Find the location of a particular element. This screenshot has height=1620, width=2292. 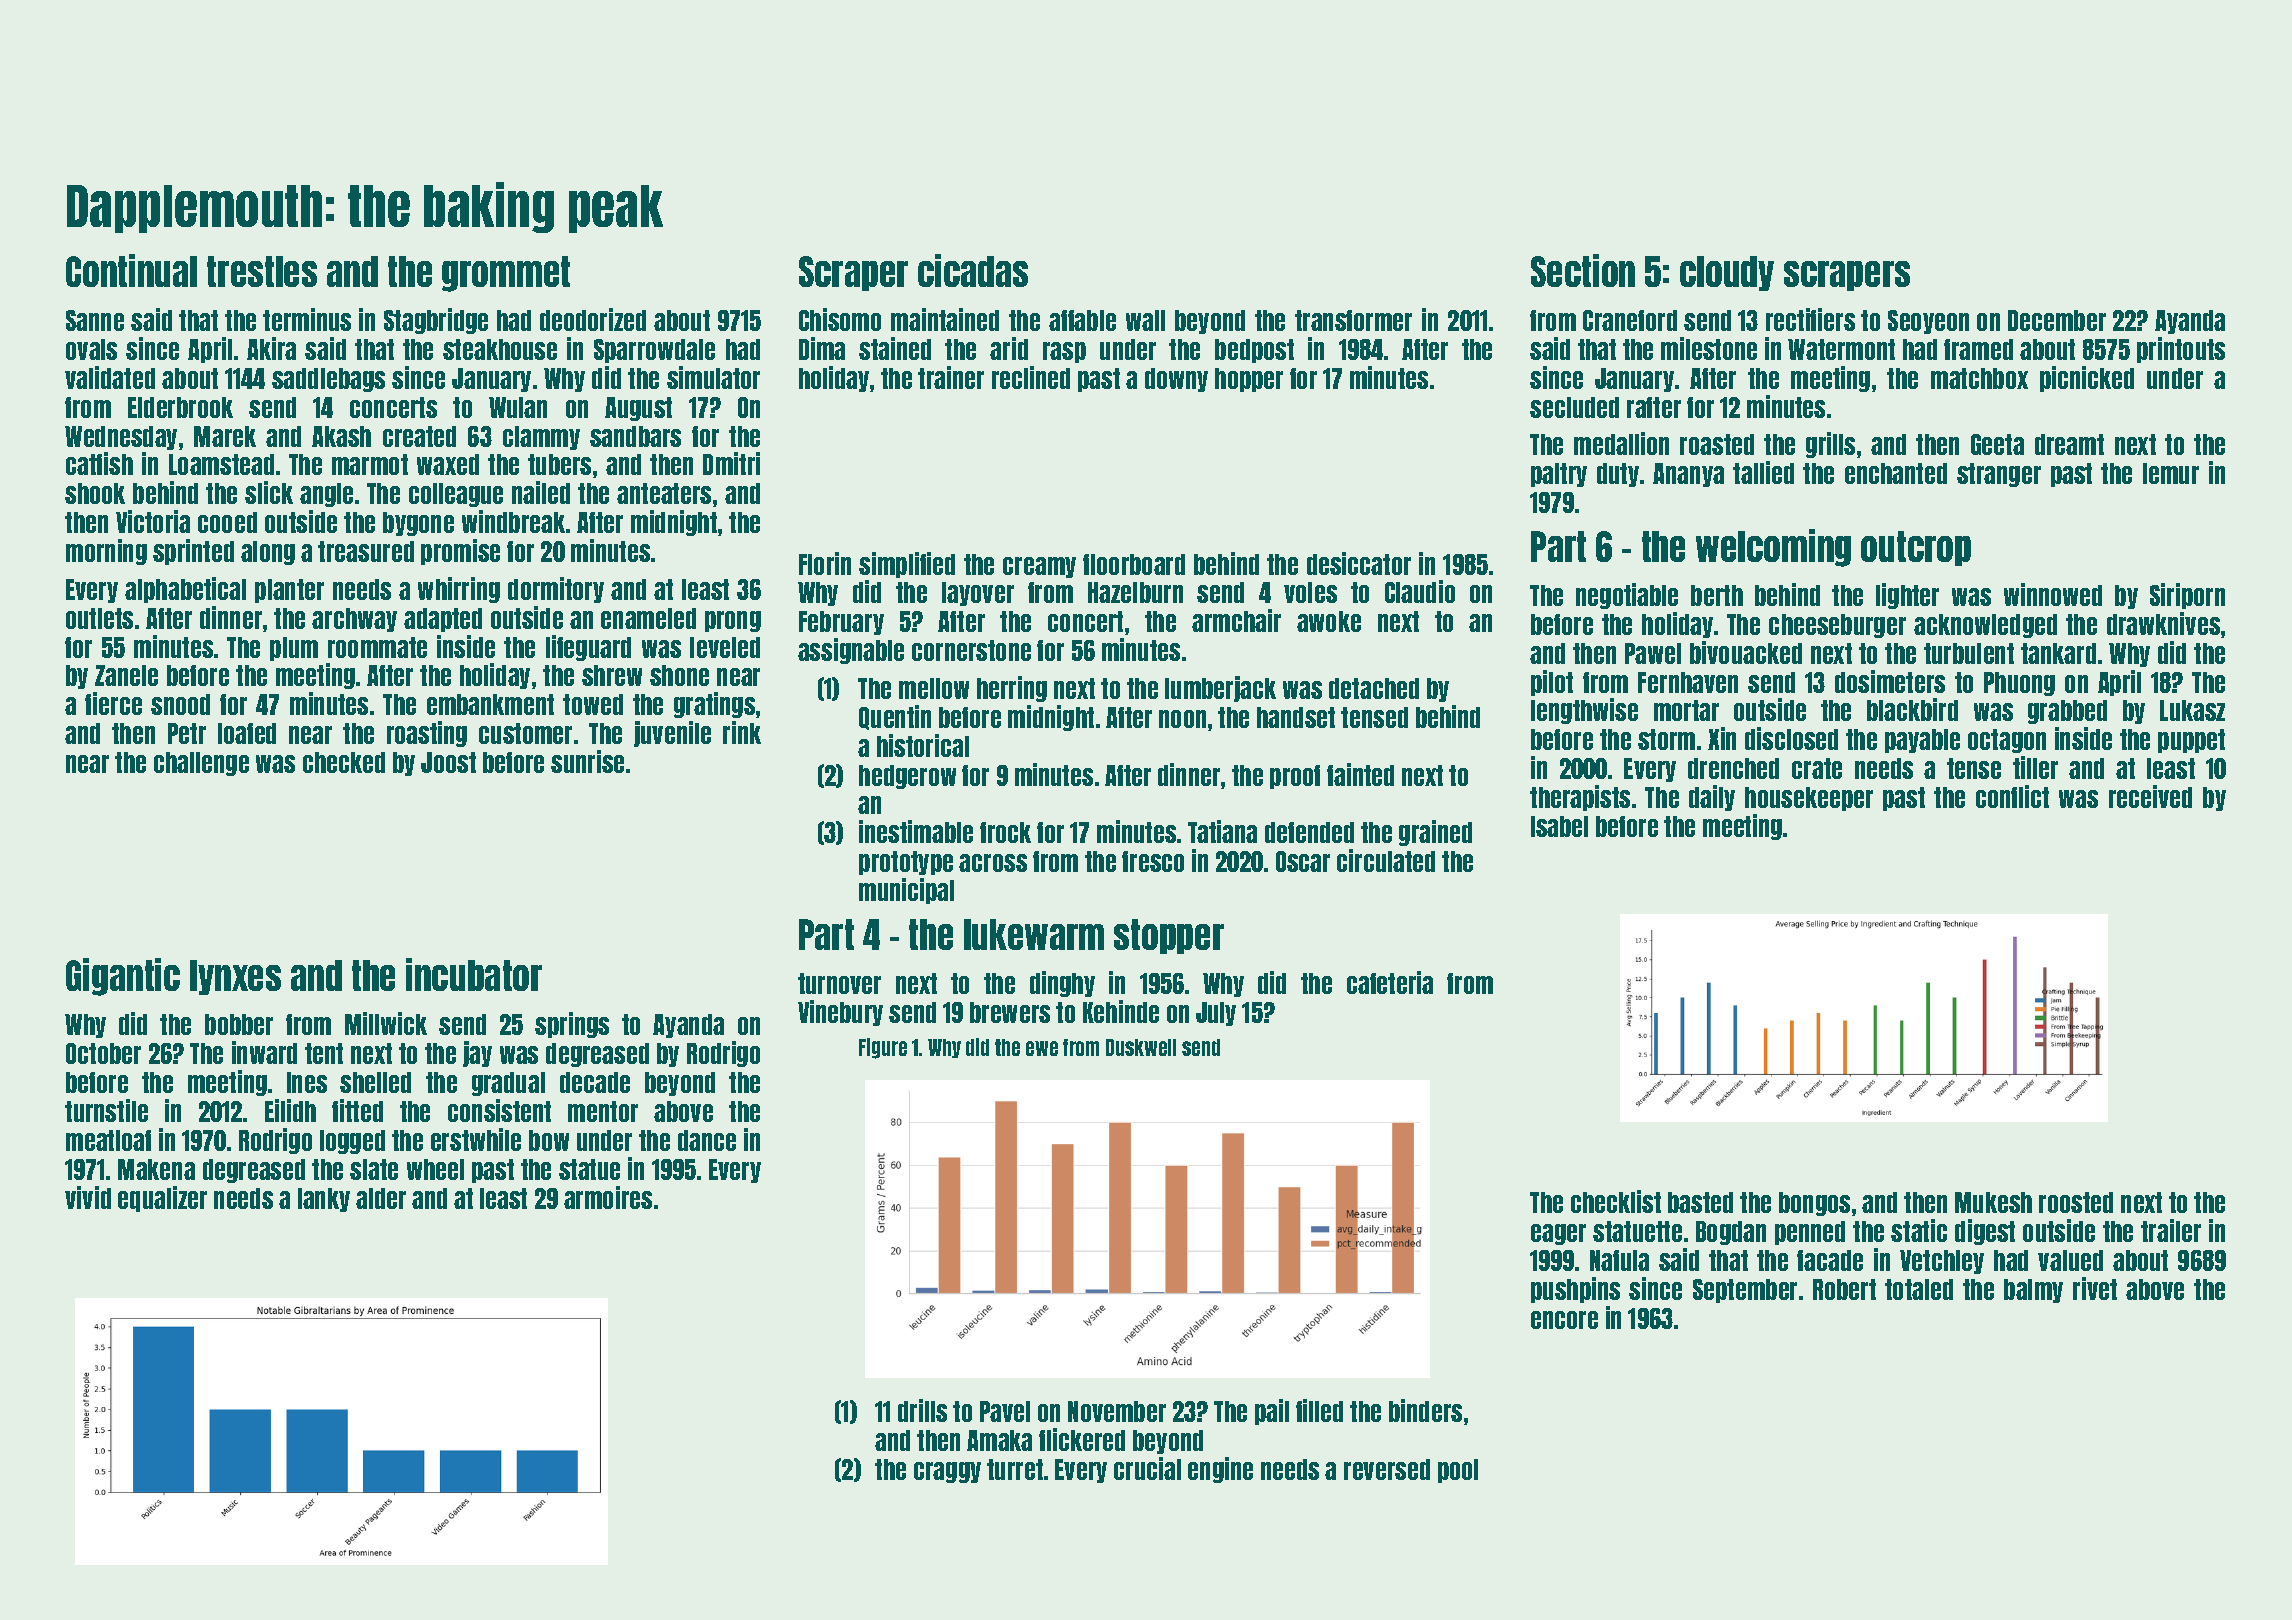

Robert is located at coordinates (1844, 1289).
